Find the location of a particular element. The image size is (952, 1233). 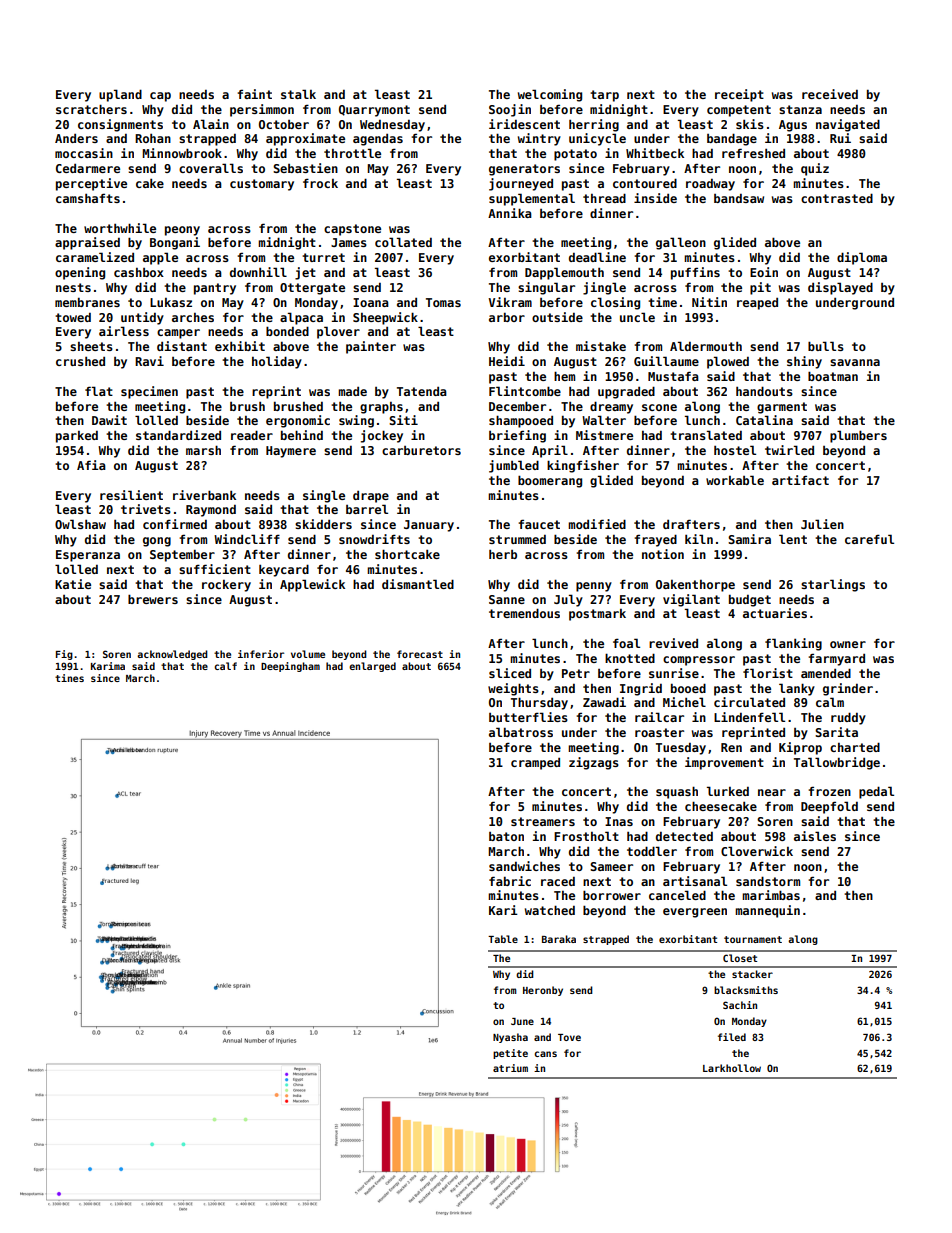

Frostholt is located at coordinates (586, 836).
